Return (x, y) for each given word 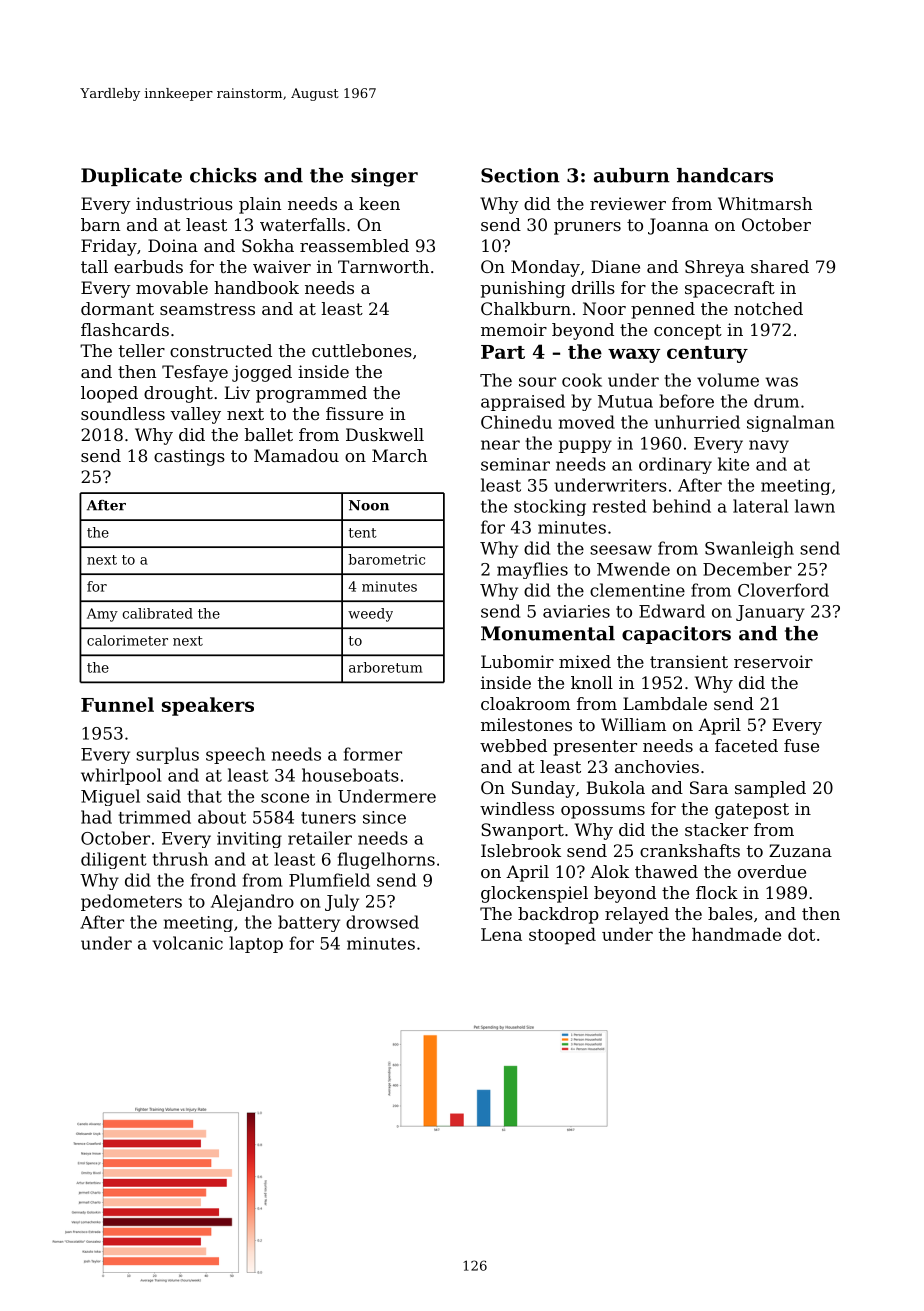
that (204, 796)
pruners (587, 228)
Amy (102, 615)
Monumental (548, 633)
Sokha (268, 245)
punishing (523, 289)
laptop (256, 944)
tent (363, 533)
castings (189, 457)
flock (717, 892)
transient (689, 661)
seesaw (621, 550)
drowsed (382, 922)
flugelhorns (386, 860)
